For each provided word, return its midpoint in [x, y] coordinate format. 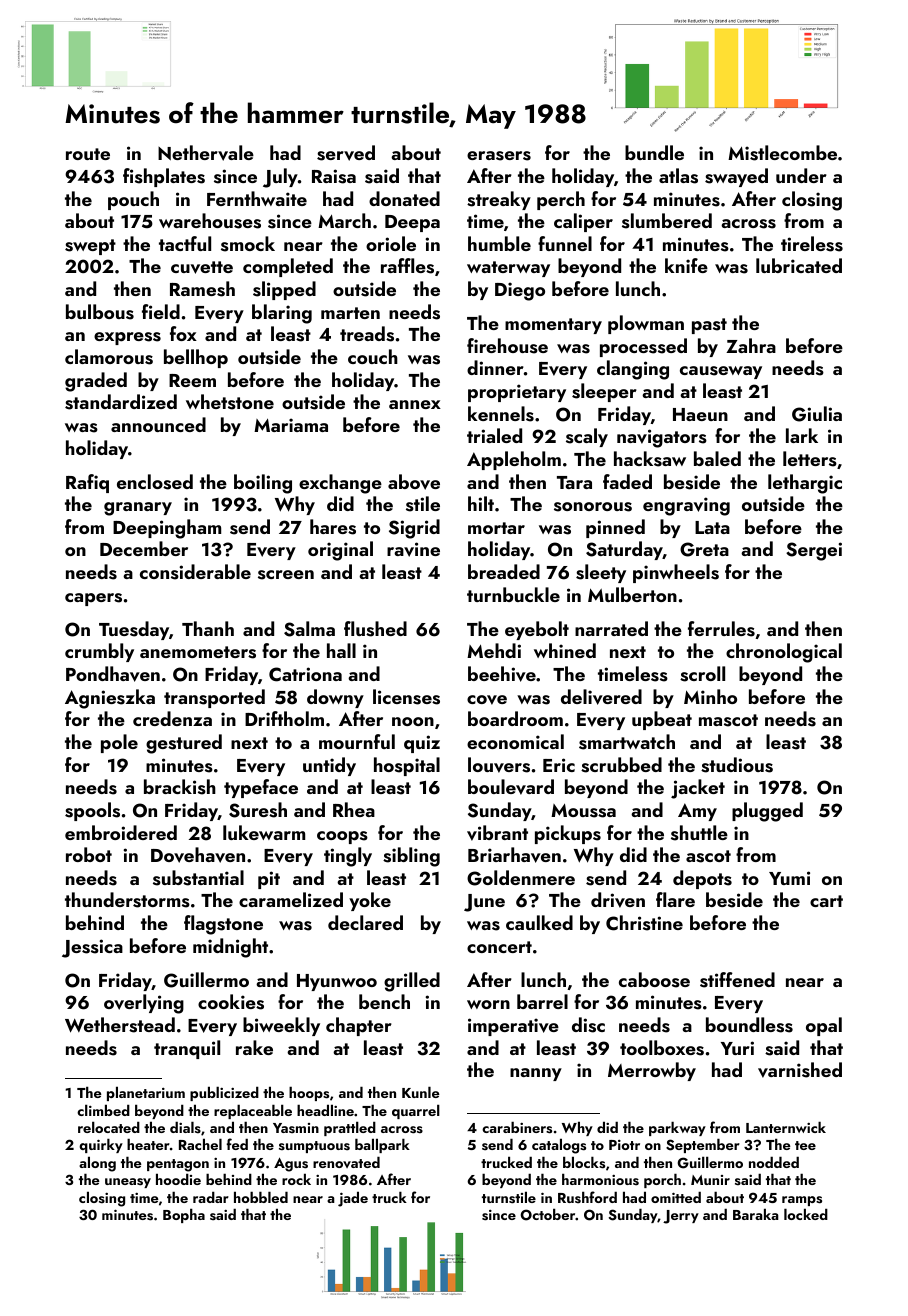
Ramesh [202, 289]
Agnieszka [110, 699]
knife [686, 265]
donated [404, 198]
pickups [568, 834]
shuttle [699, 833]
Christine [644, 923]
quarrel [416, 1111]
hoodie [178, 1179]
